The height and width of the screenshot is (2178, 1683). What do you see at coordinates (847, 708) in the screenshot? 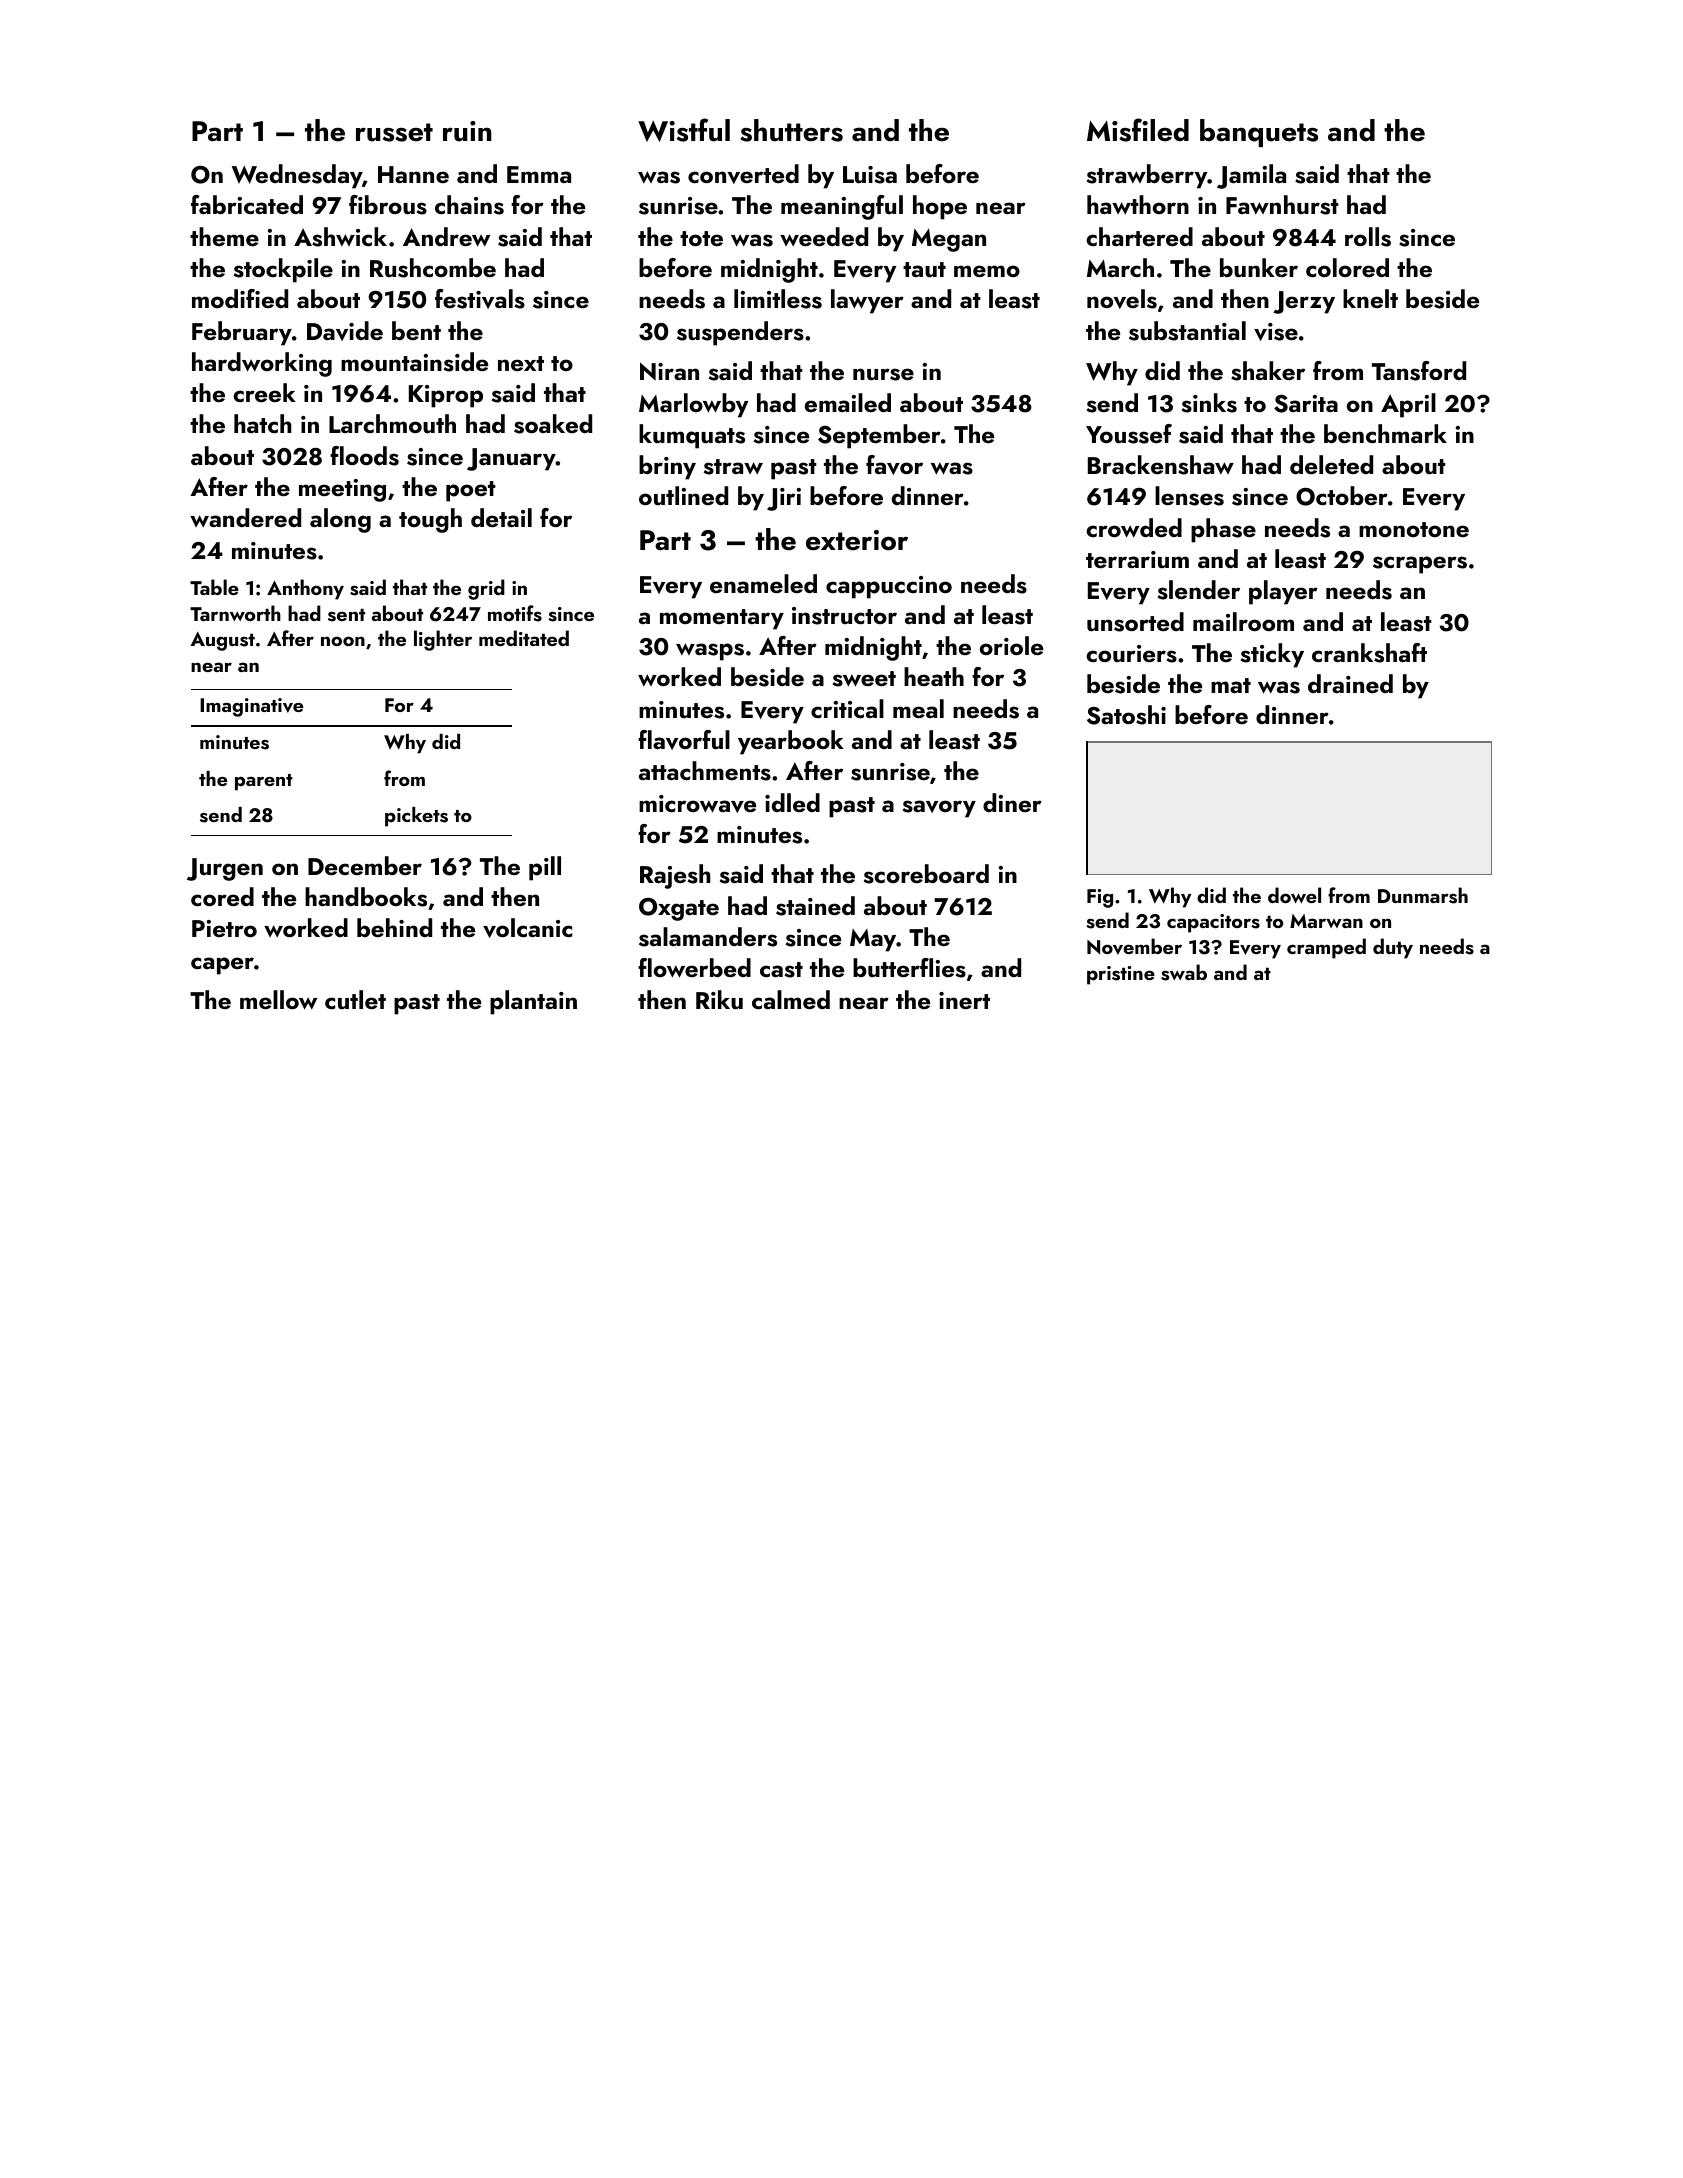
I see `critical` at bounding box center [847, 708].
